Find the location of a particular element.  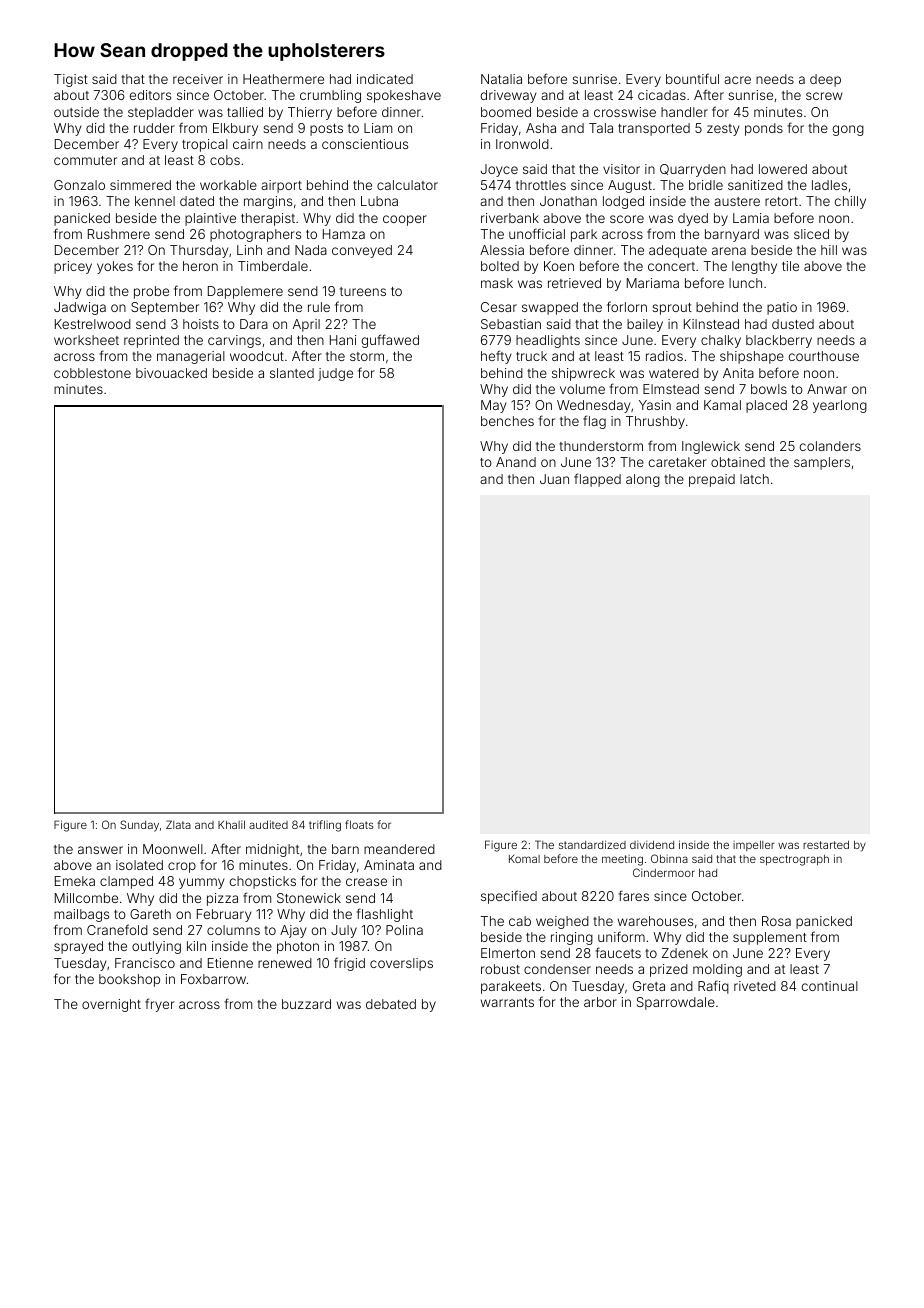

Rushmere is located at coordinates (119, 234).
